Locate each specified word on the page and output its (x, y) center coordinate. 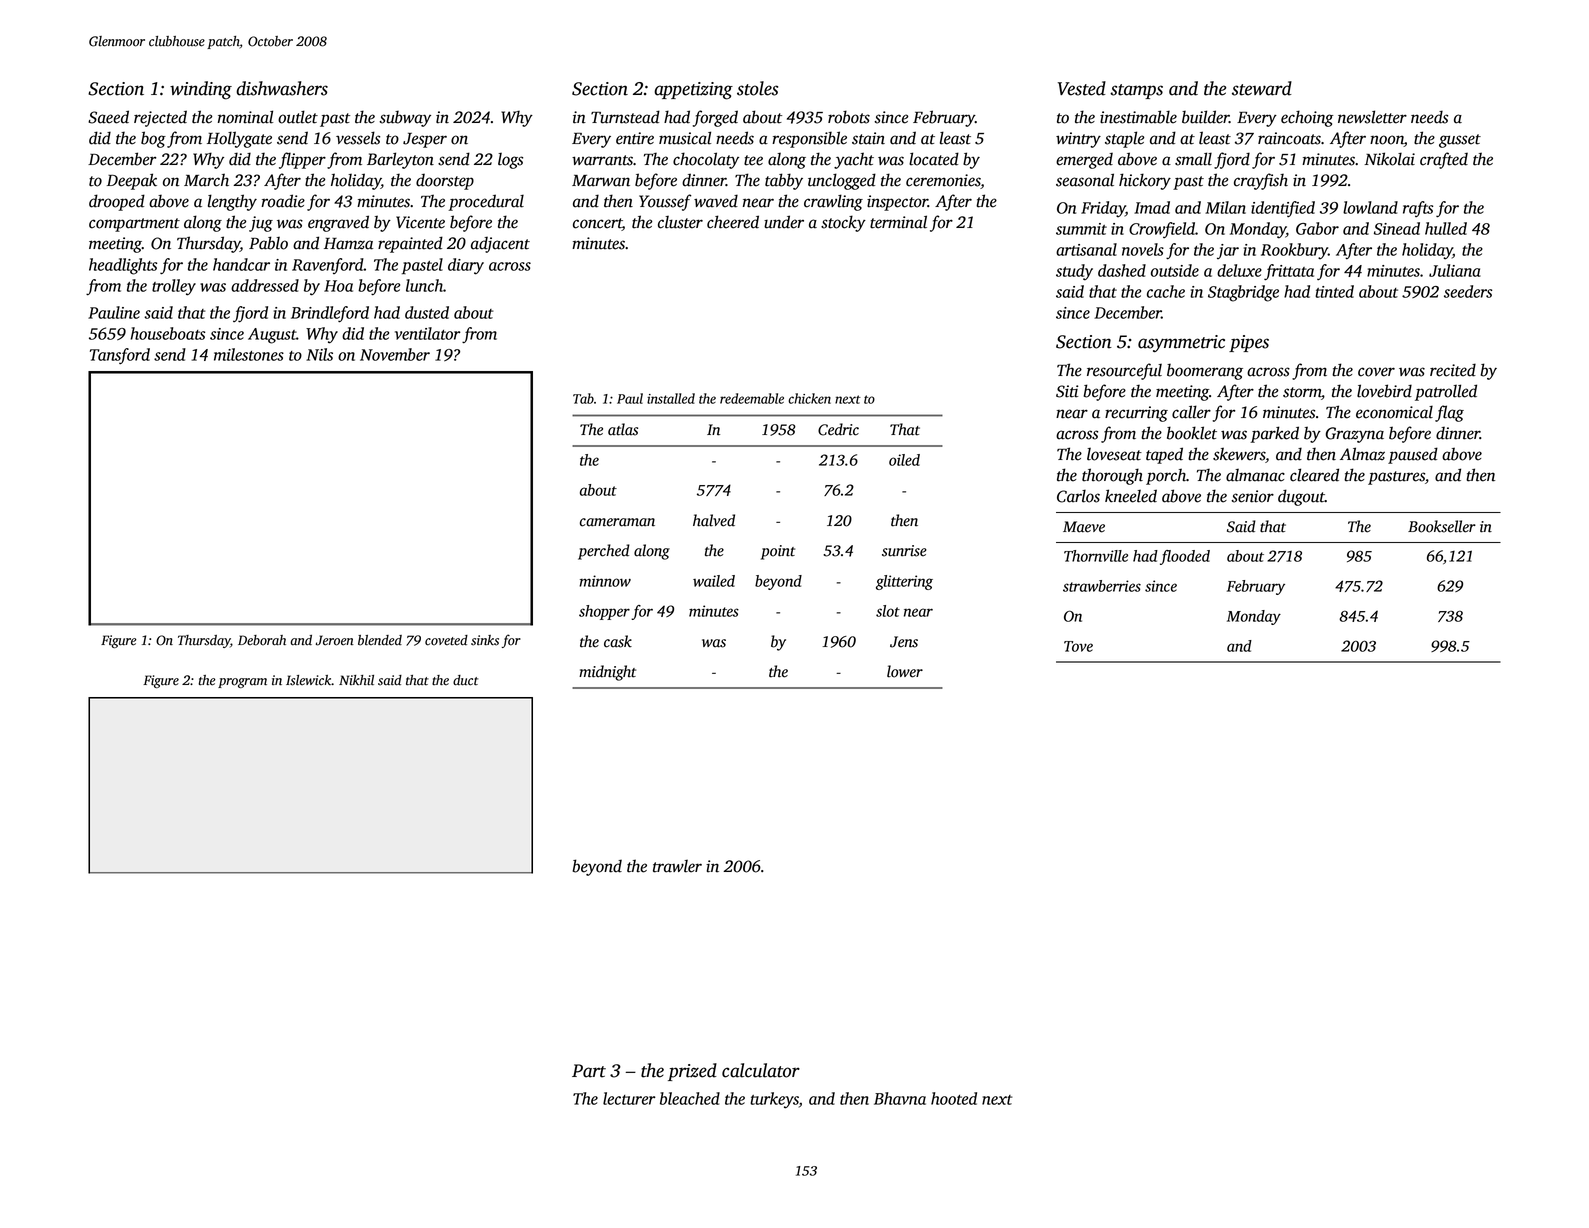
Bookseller (1442, 526)
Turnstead (625, 117)
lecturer (629, 1098)
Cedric (838, 429)
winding (201, 90)
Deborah (262, 640)
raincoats (1289, 138)
